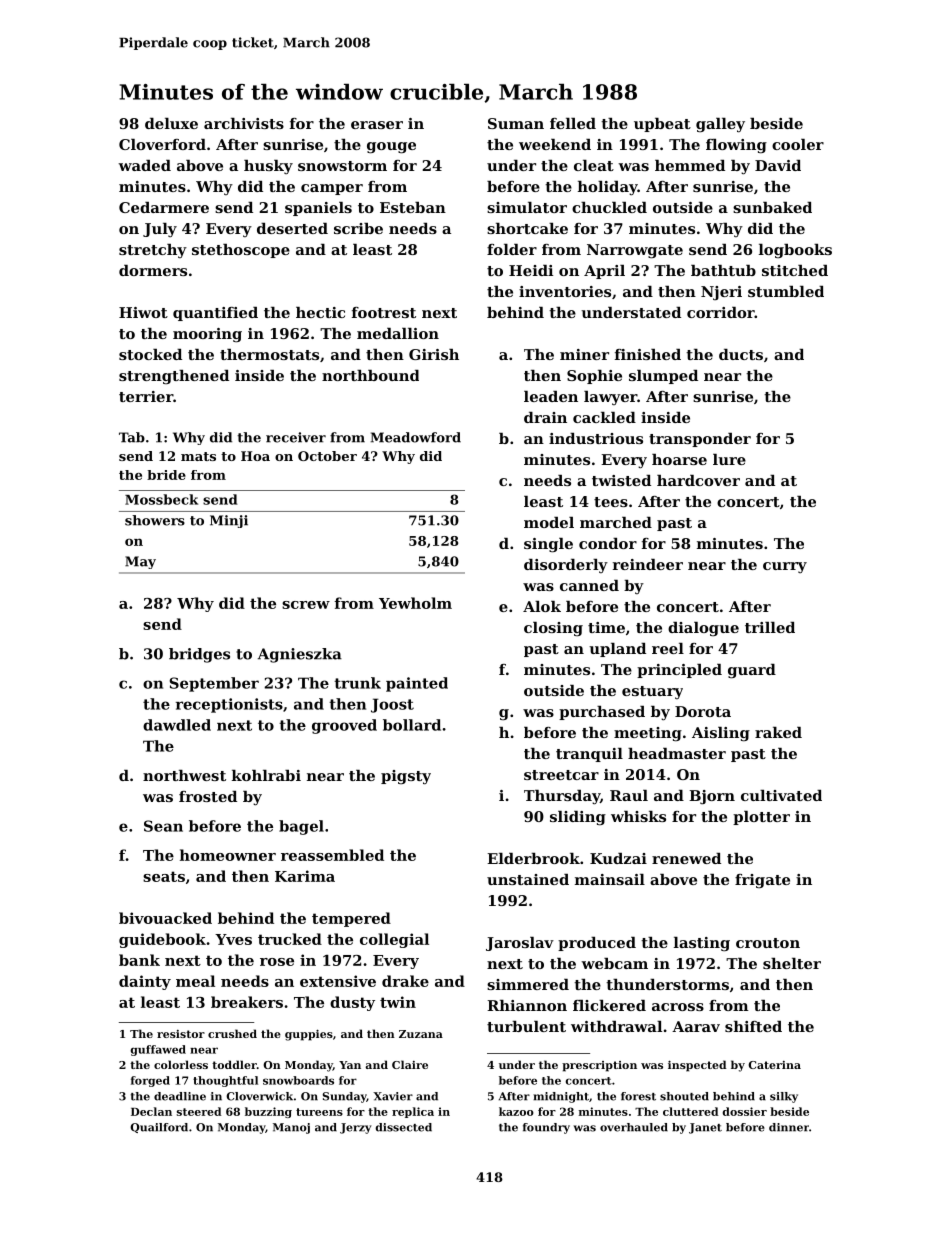 This document has height=1233, width=952. Describe the element at coordinates (338, 981) in the document. I see `extensive` at that location.
